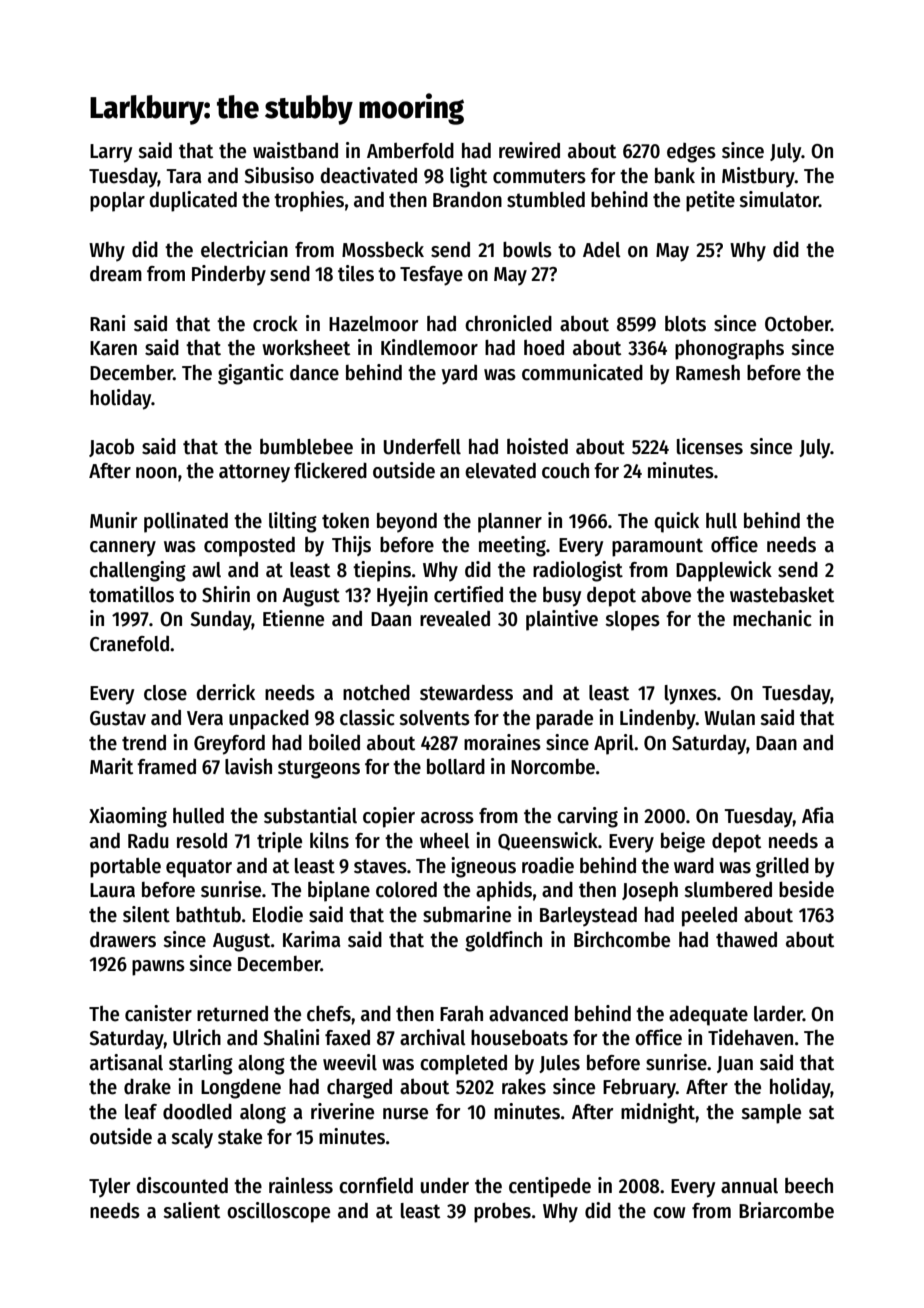  I want to click on riverine, so click(342, 1111).
